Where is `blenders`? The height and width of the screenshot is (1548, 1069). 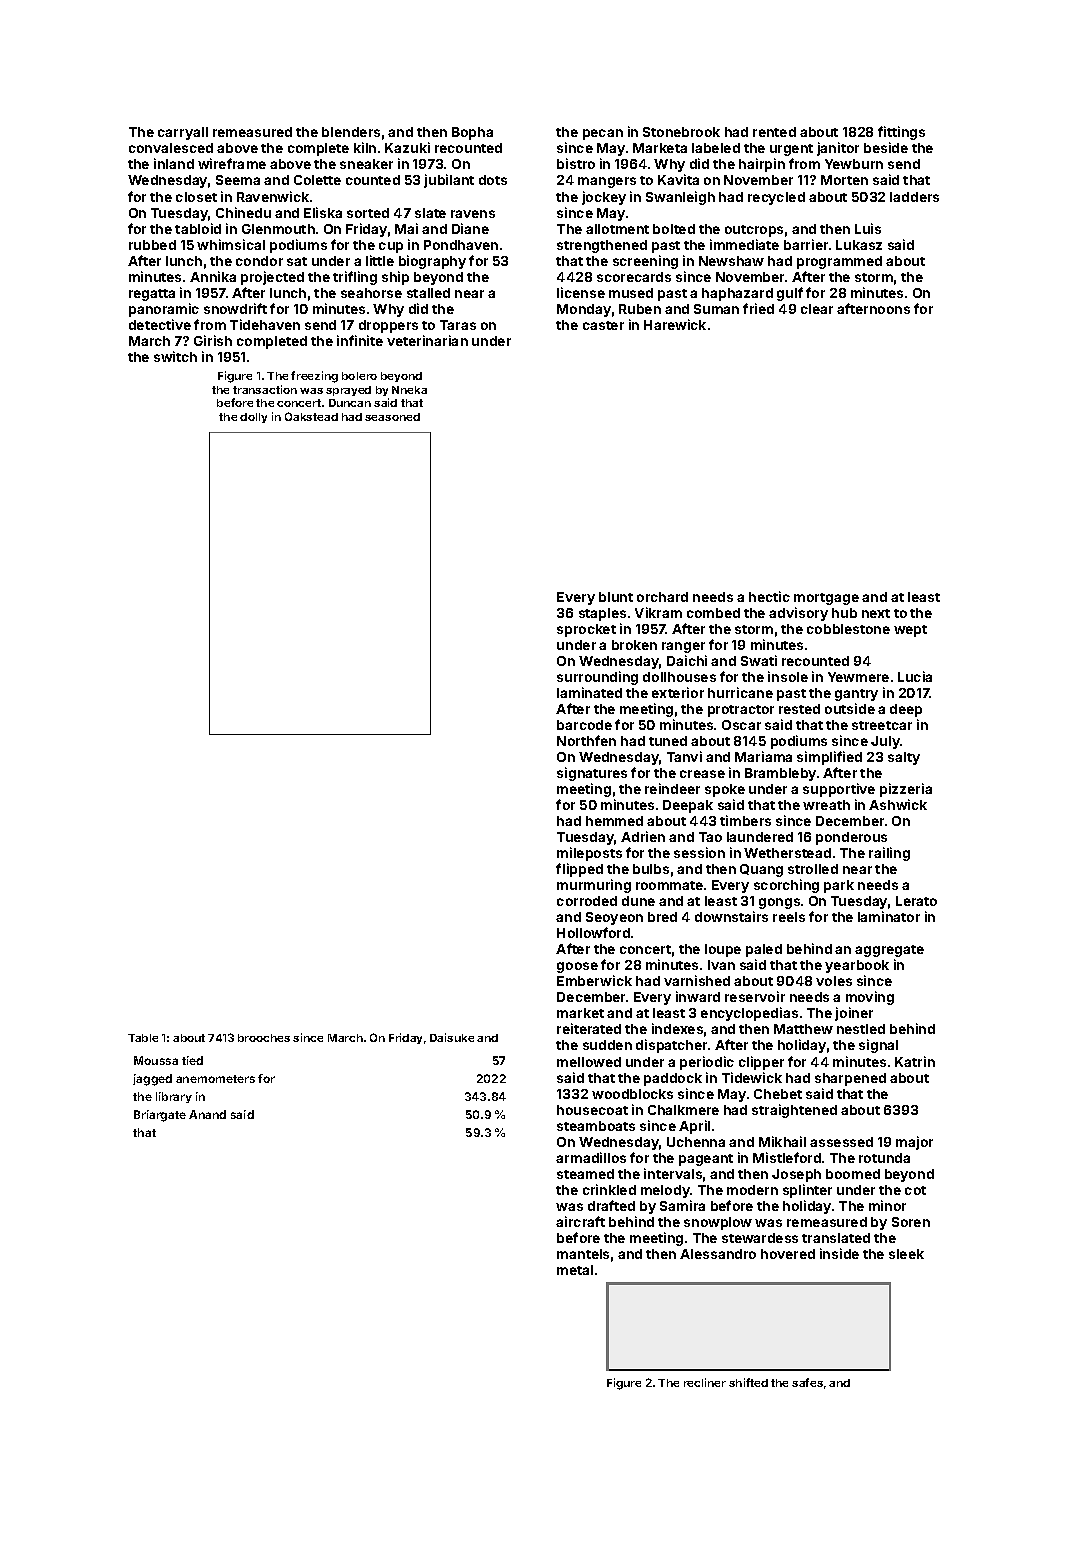 blenders is located at coordinates (351, 132).
